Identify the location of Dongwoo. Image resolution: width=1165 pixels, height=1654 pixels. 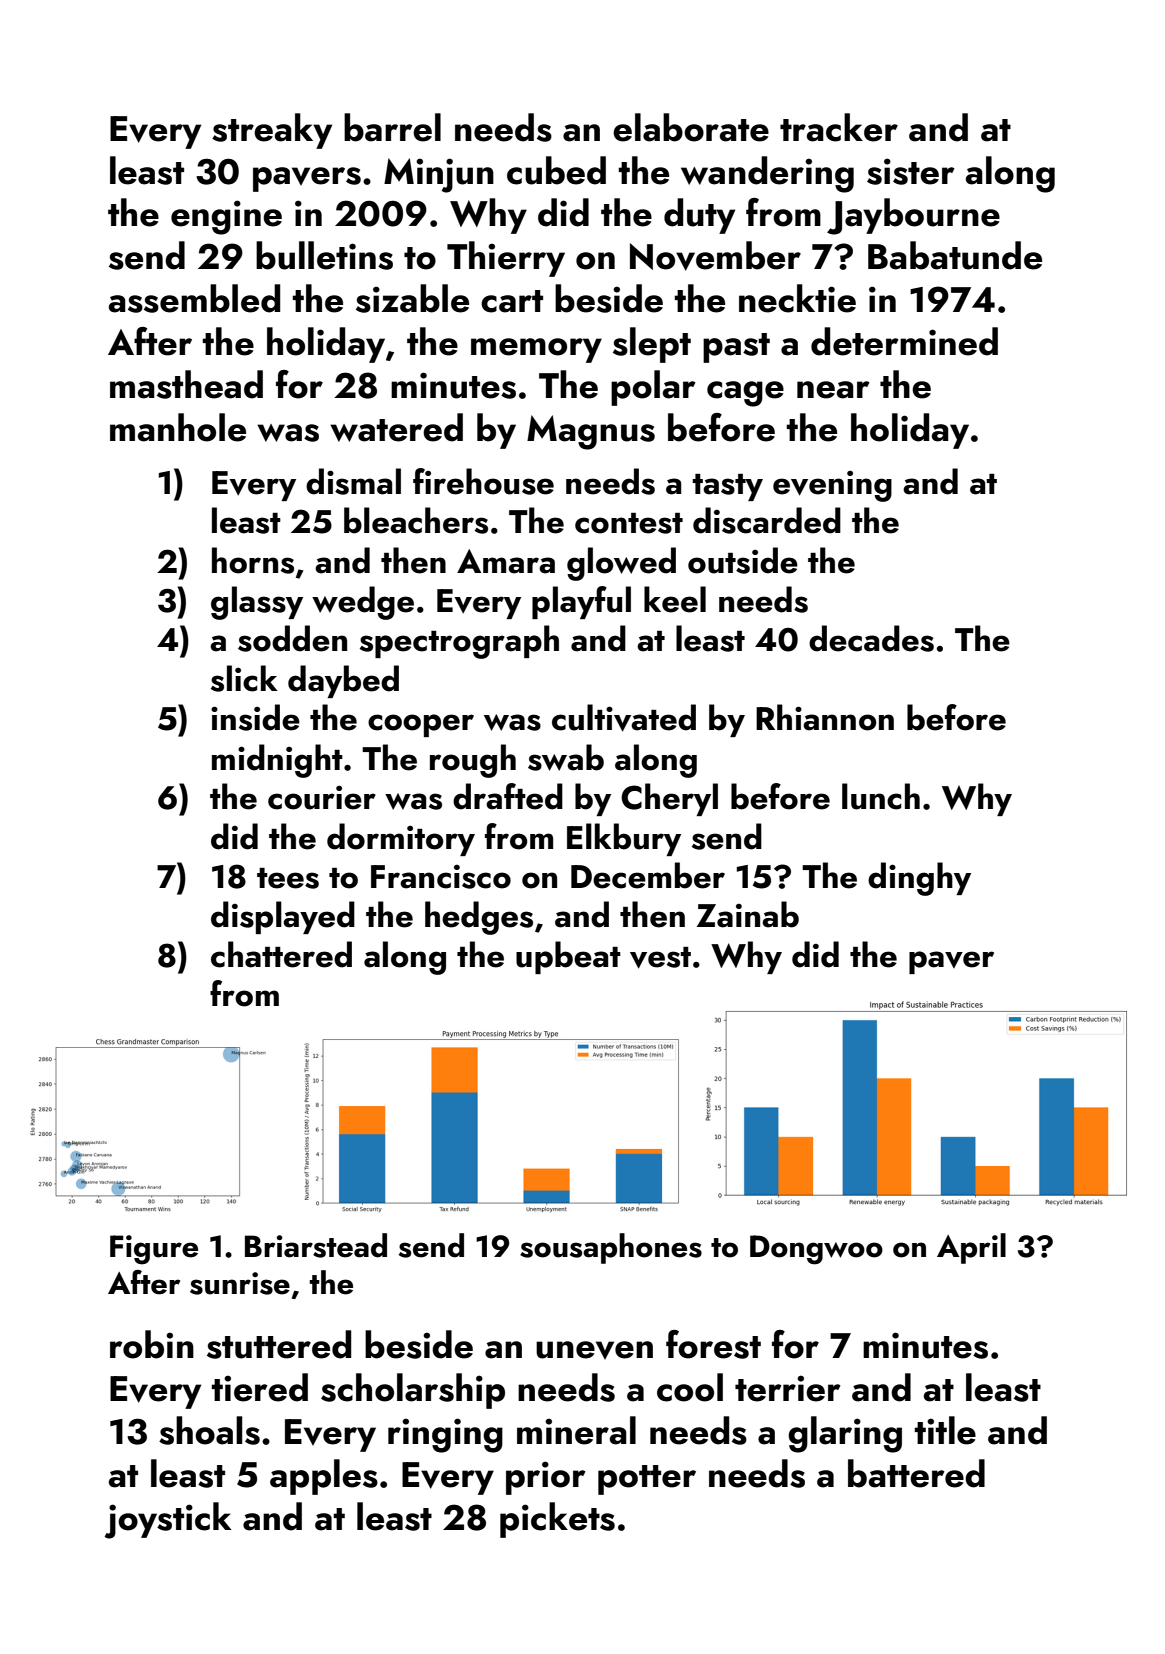
(816, 1250).
